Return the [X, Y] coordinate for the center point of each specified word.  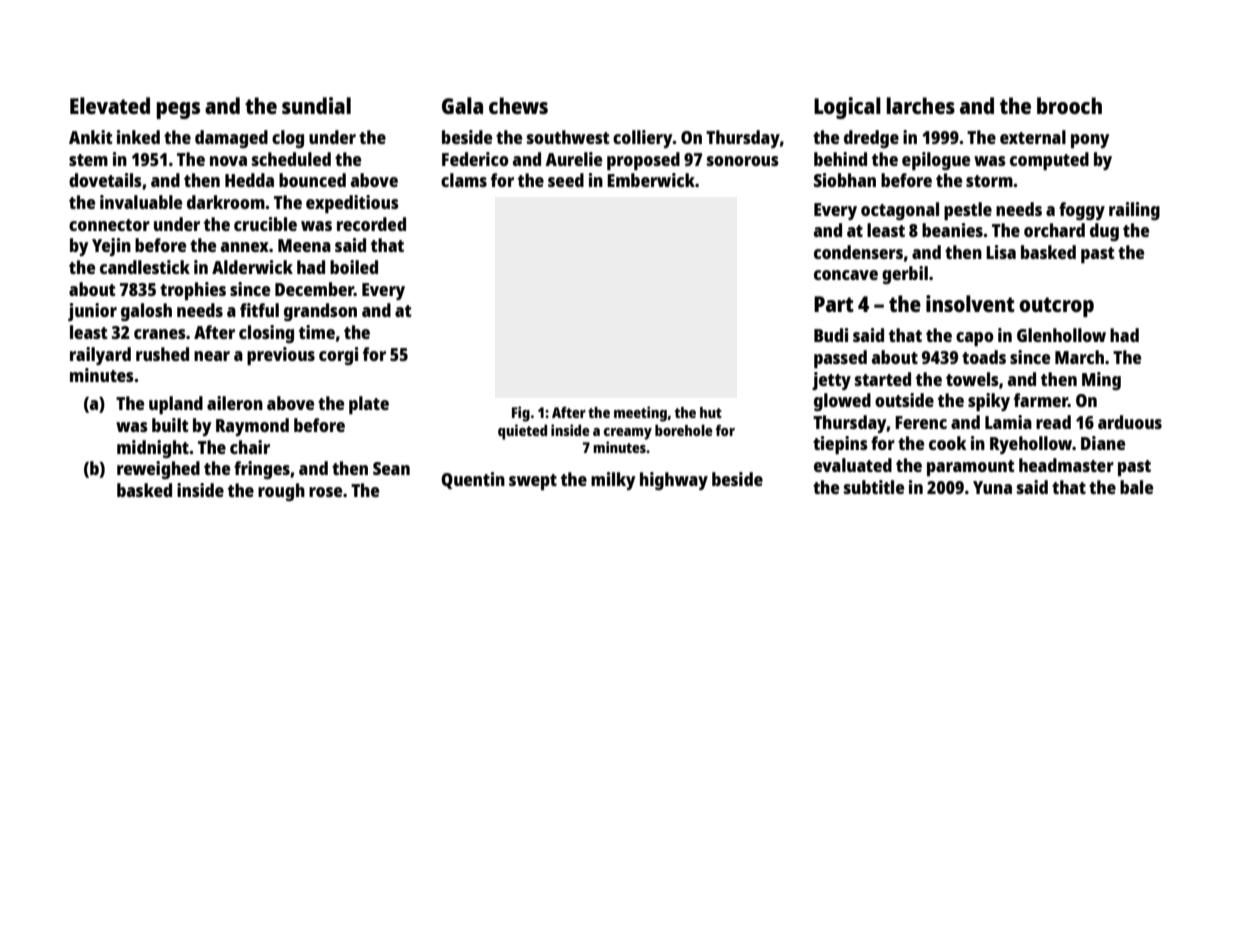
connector [109, 225]
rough [281, 492]
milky [613, 481]
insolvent [970, 303]
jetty [831, 381]
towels [972, 379]
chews [518, 105]
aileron [235, 403]
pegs [178, 110]
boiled [354, 267]
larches [921, 105]
